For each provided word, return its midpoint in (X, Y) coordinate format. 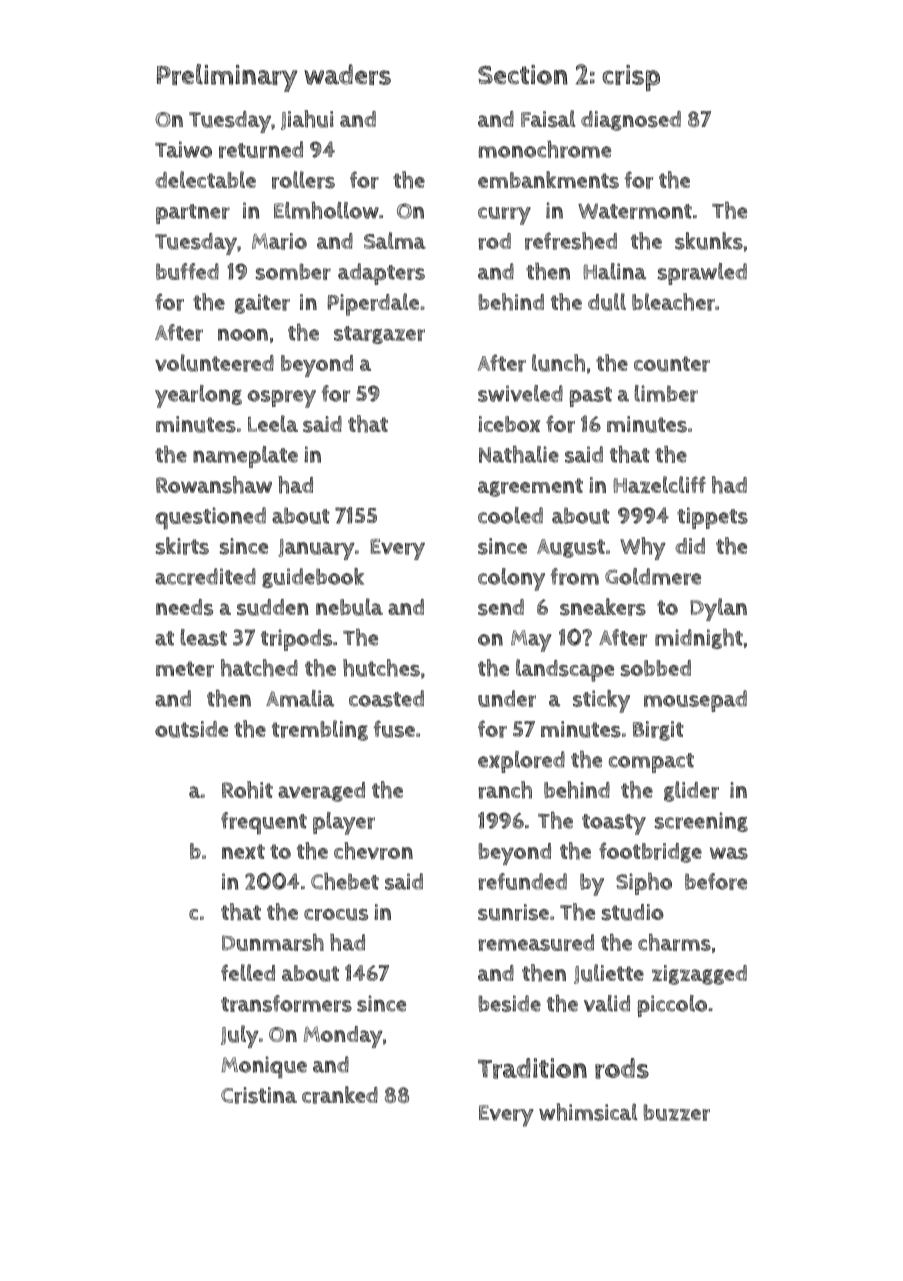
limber (666, 393)
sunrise (513, 912)
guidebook (313, 578)
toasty (614, 824)
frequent (264, 823)
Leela (273, 423)
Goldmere (653, 576)
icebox (509, 424)
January (316, 549)
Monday (343, 1037)
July (240, 1036)
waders (347, 74)
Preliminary (227, 78)
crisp (631, 78)
